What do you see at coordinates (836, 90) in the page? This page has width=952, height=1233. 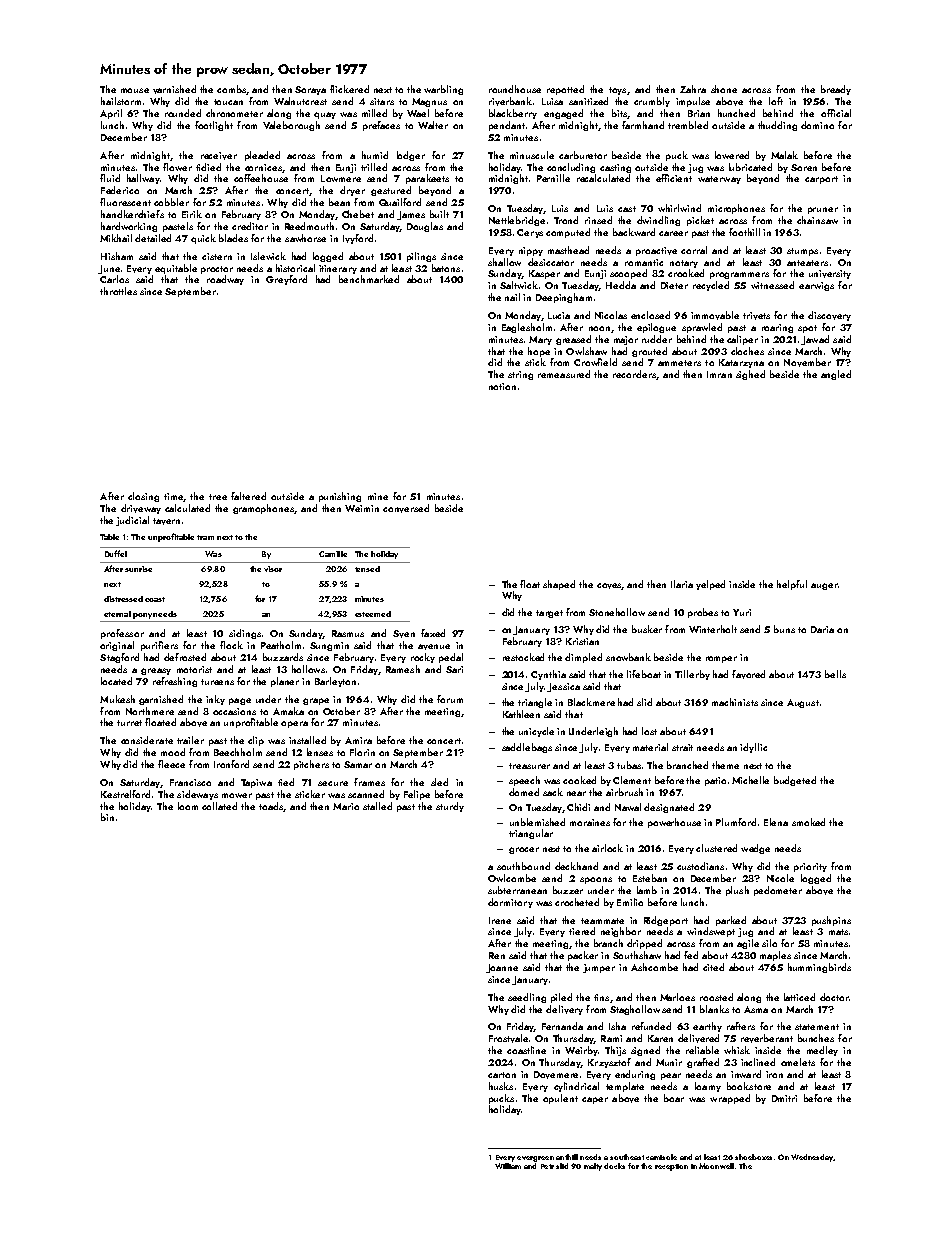 I see `bready` at bounding box center [836, 90].
